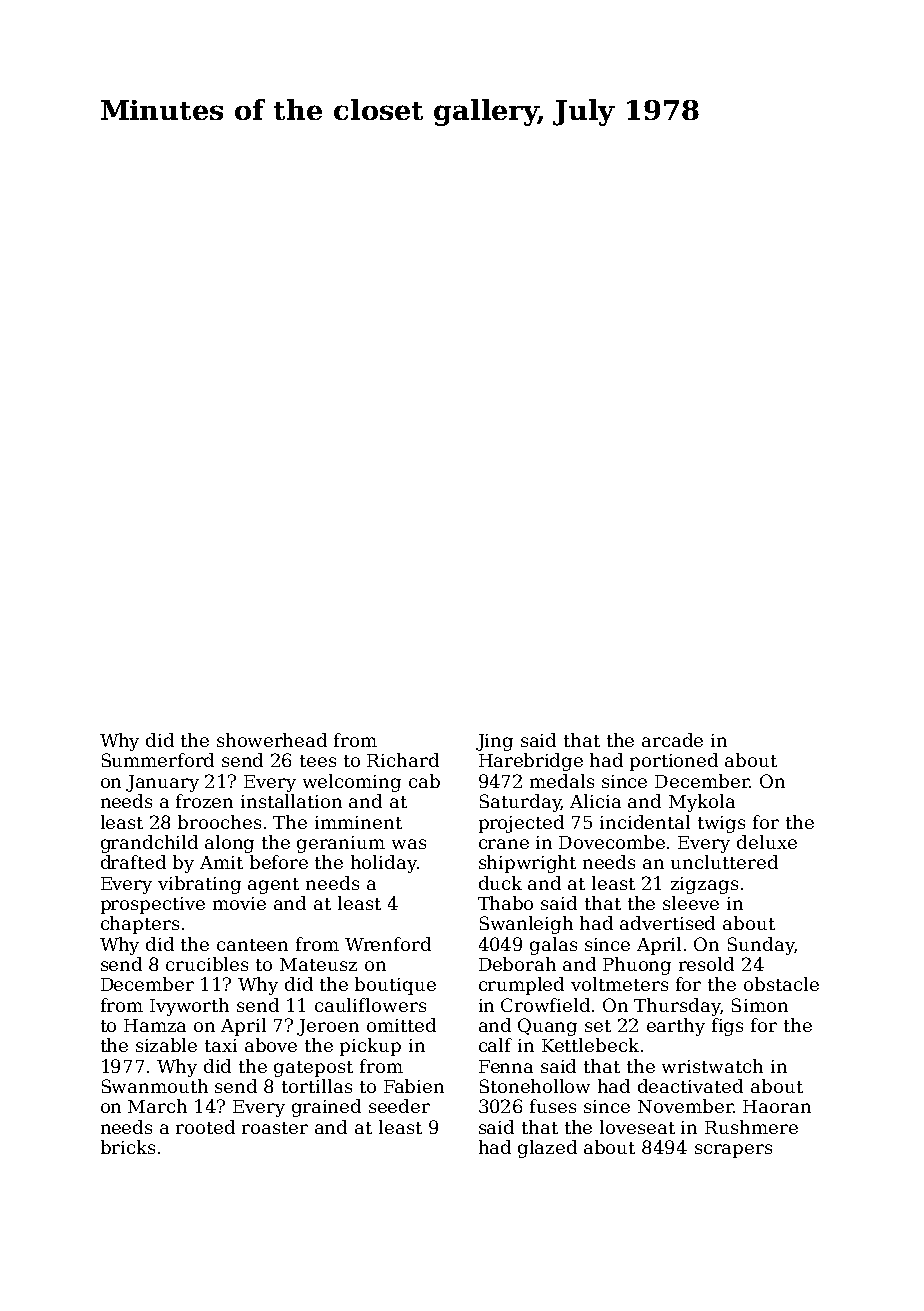 The height and width of the screenshot is (1311, 924). Describe the element at coordinates (158, 760) in the screenshot. I see `Summerford` at that location.
